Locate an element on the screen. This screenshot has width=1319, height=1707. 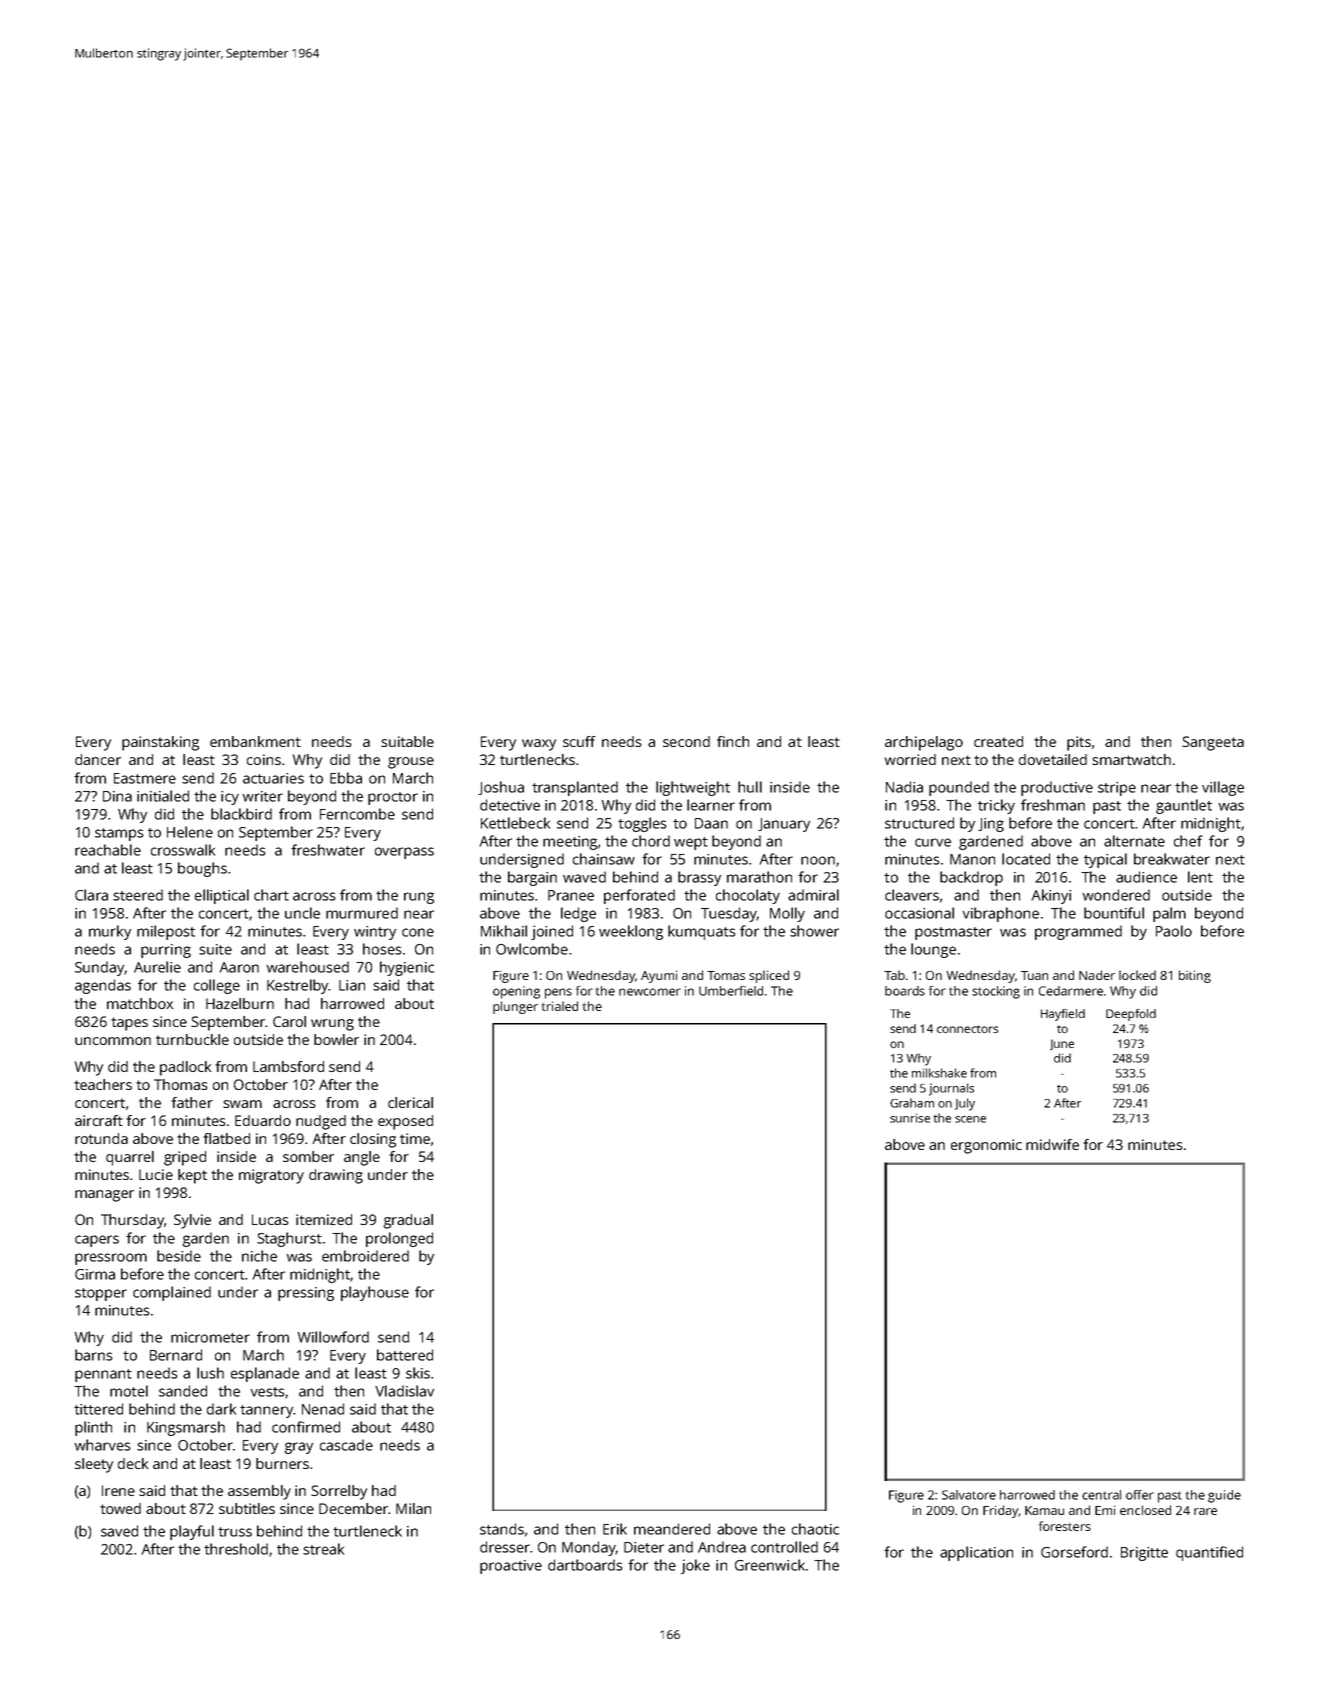
playhouse is located at coordinates (375, 1293).
